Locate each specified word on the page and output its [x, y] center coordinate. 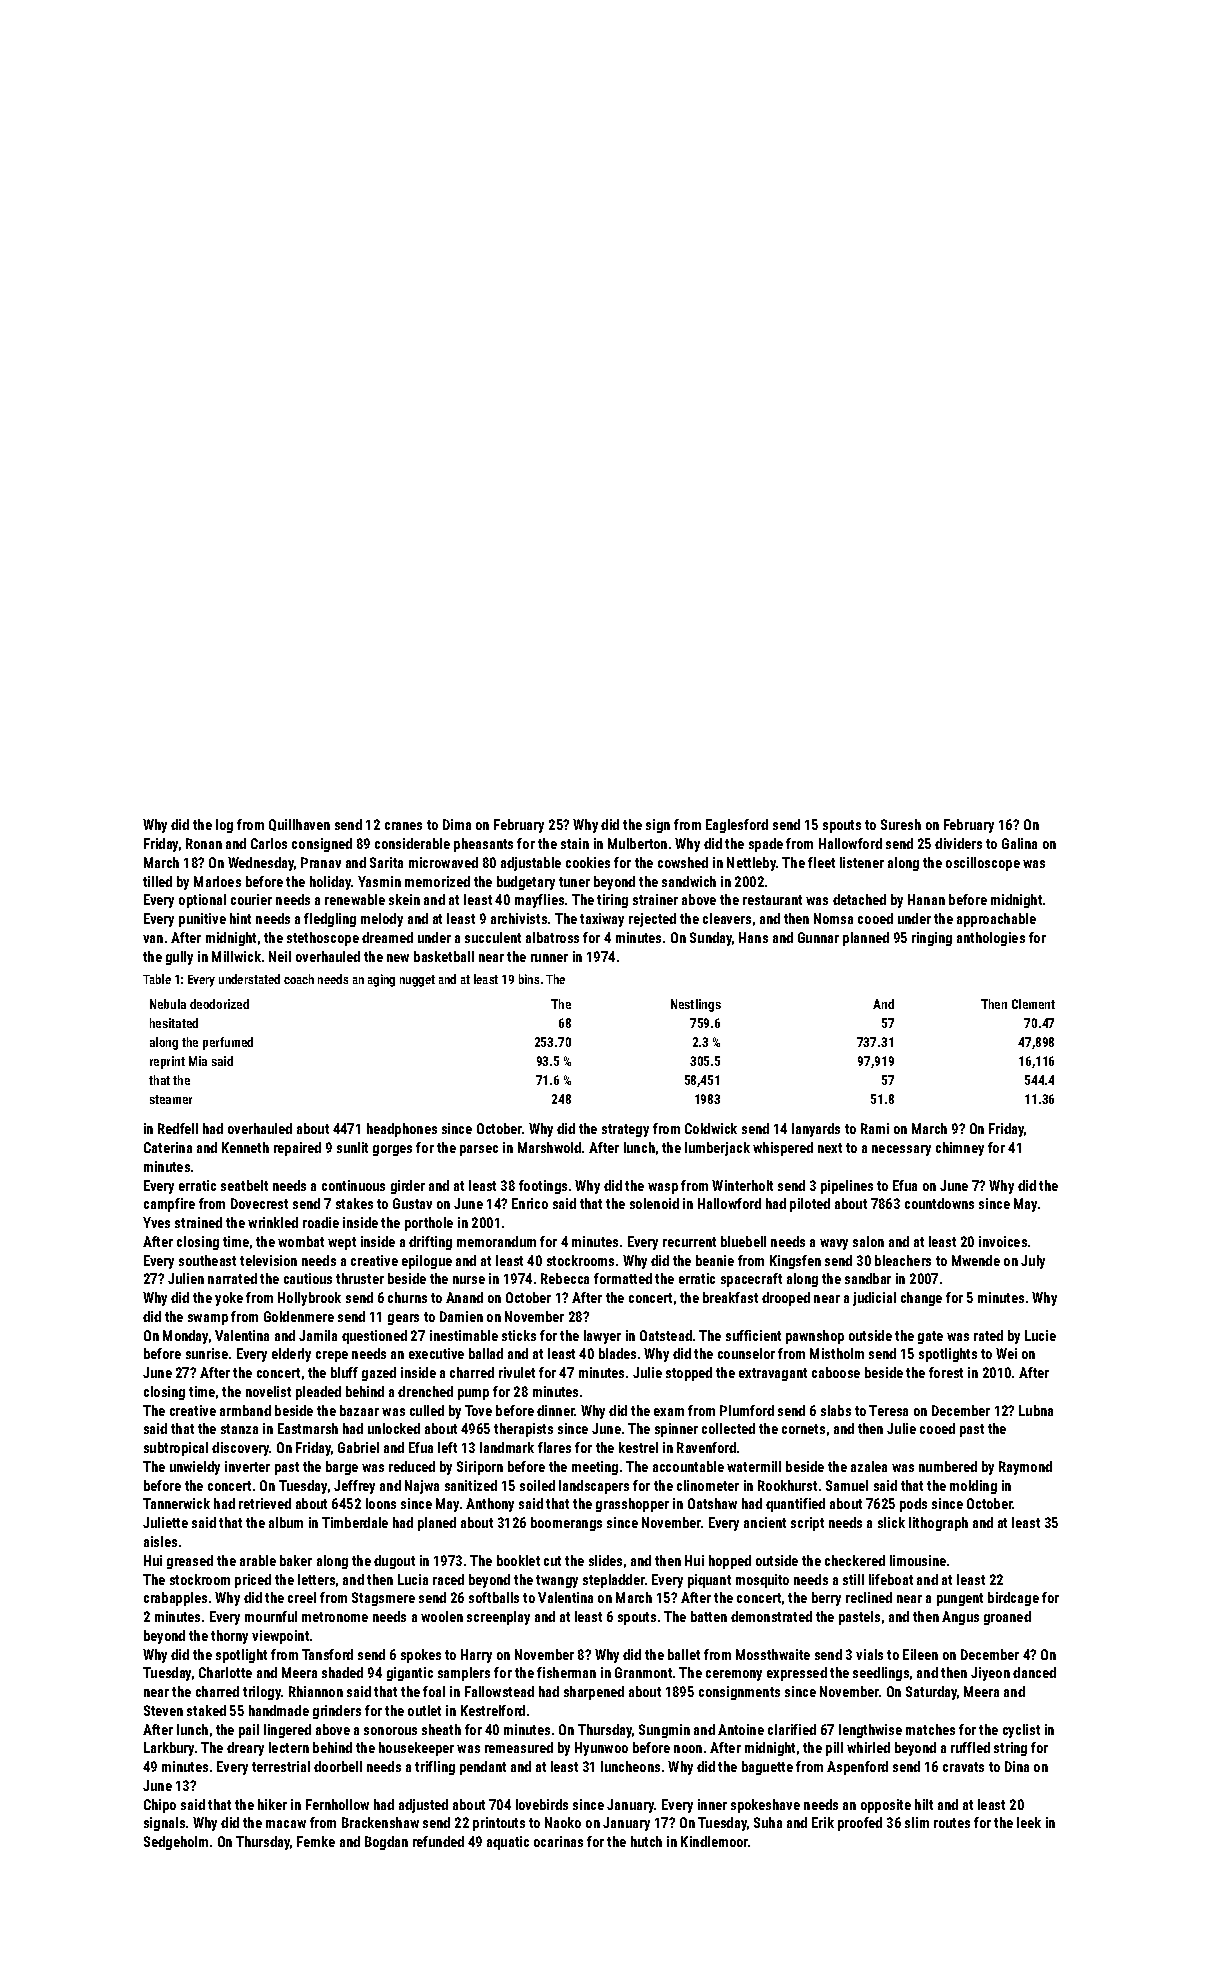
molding [973, 1487]
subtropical [176, 1449]
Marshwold [549, 1147]
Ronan [204, 843]
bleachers [903, 1260]
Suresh [901, 824]
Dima [457, 824]
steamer [171, 1099]
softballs [494, 1597]
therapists [523, 1430]
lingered [287, 1731]
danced [1034, 1672]
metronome [335, 1617]
